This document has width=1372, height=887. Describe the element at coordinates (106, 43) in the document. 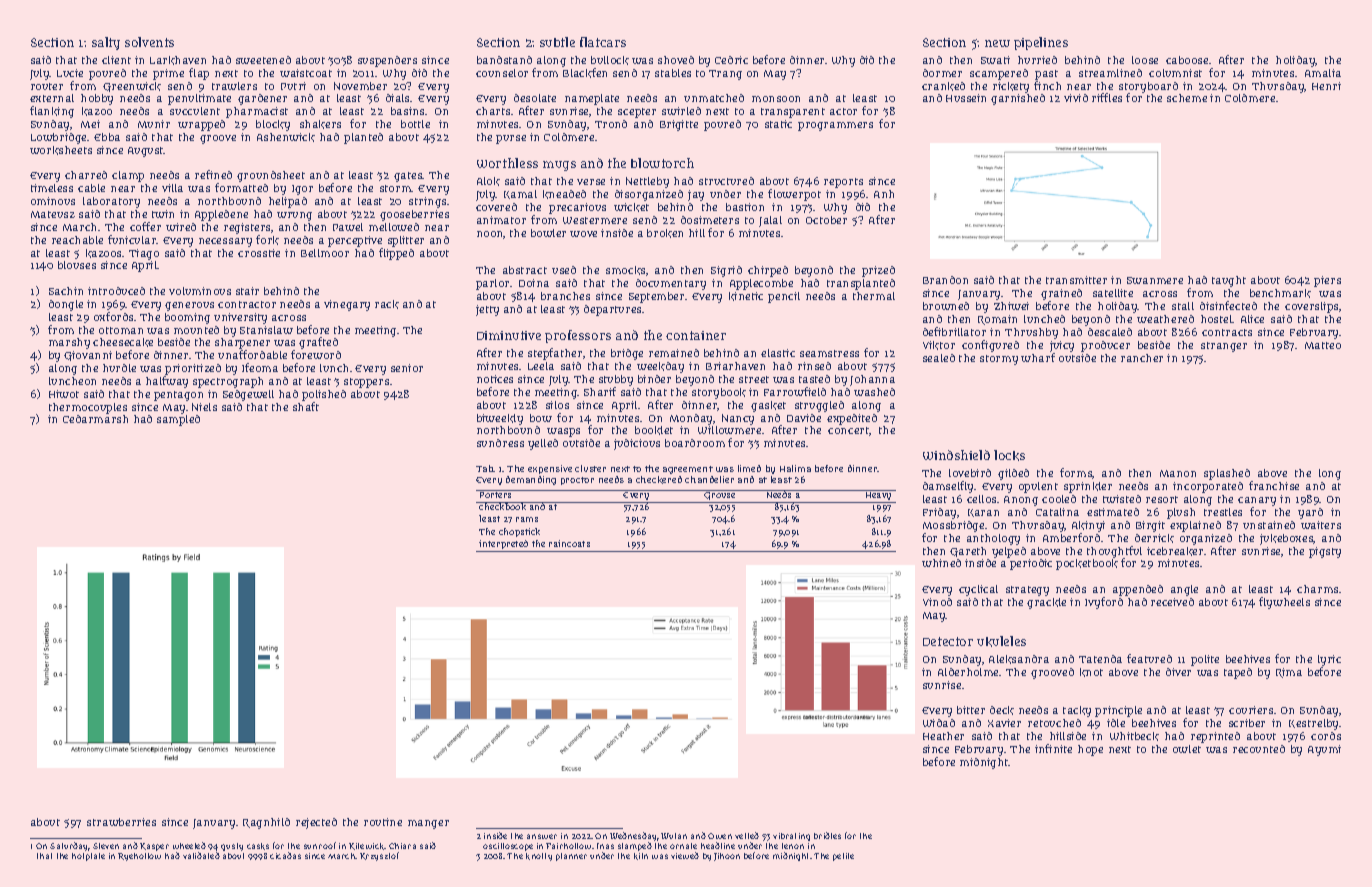

I see `salty` at that location.
